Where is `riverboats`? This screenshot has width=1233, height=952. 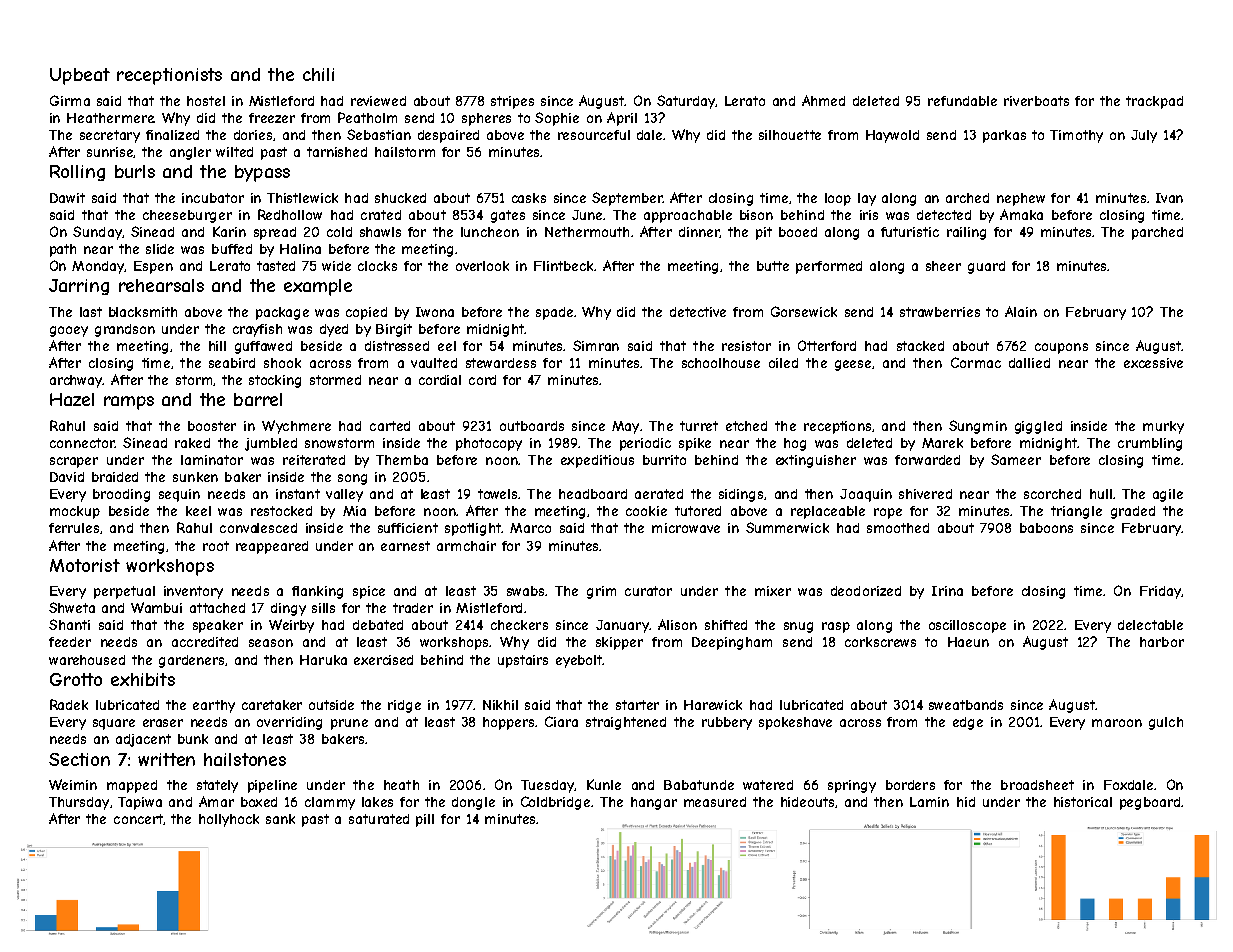
riverboats is located at coordinates (1036, 101).
